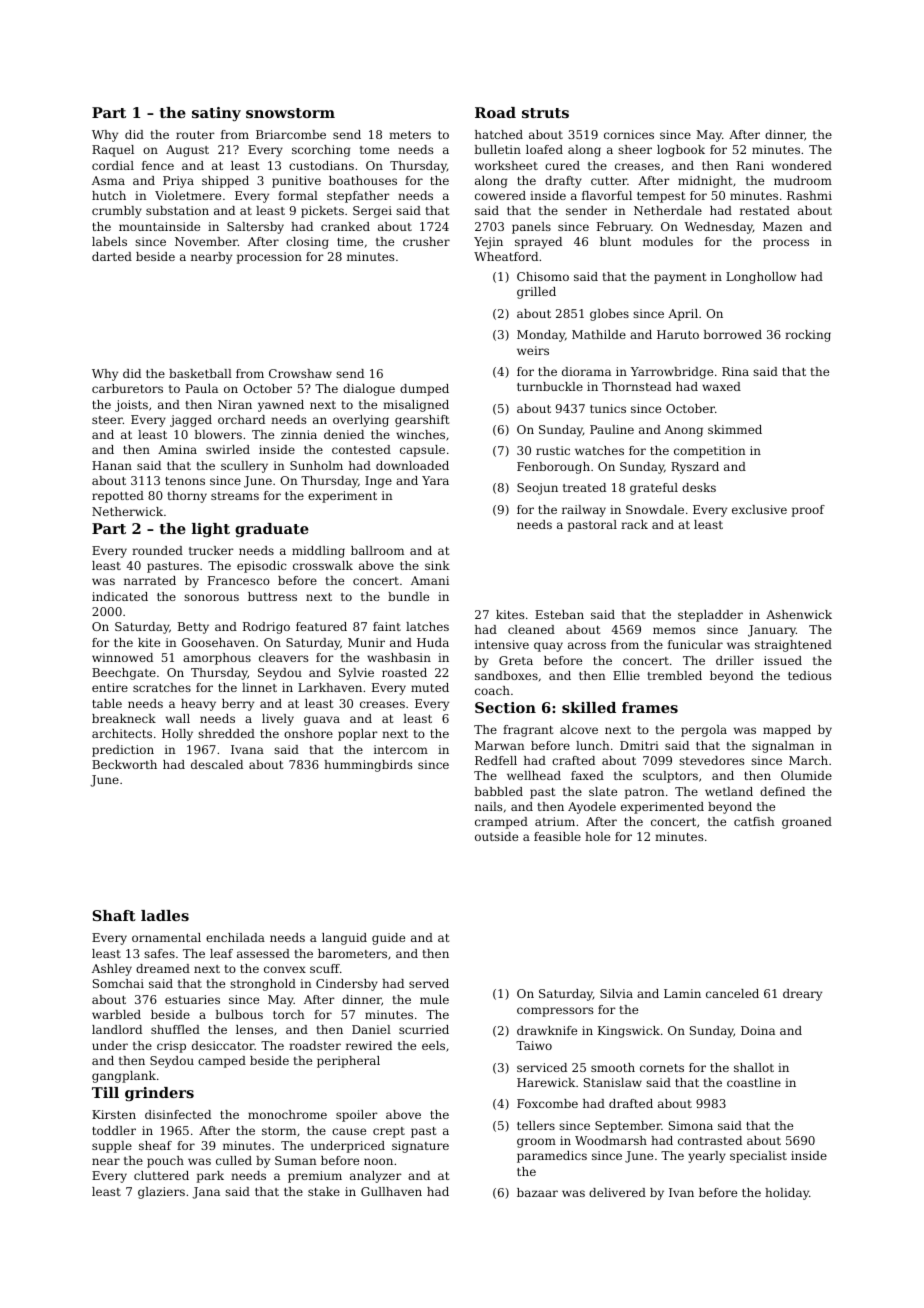  What do you see at coordinates (113, 151) in the screenshot?
I see `Raquel` at bounding box center [113, 151].
